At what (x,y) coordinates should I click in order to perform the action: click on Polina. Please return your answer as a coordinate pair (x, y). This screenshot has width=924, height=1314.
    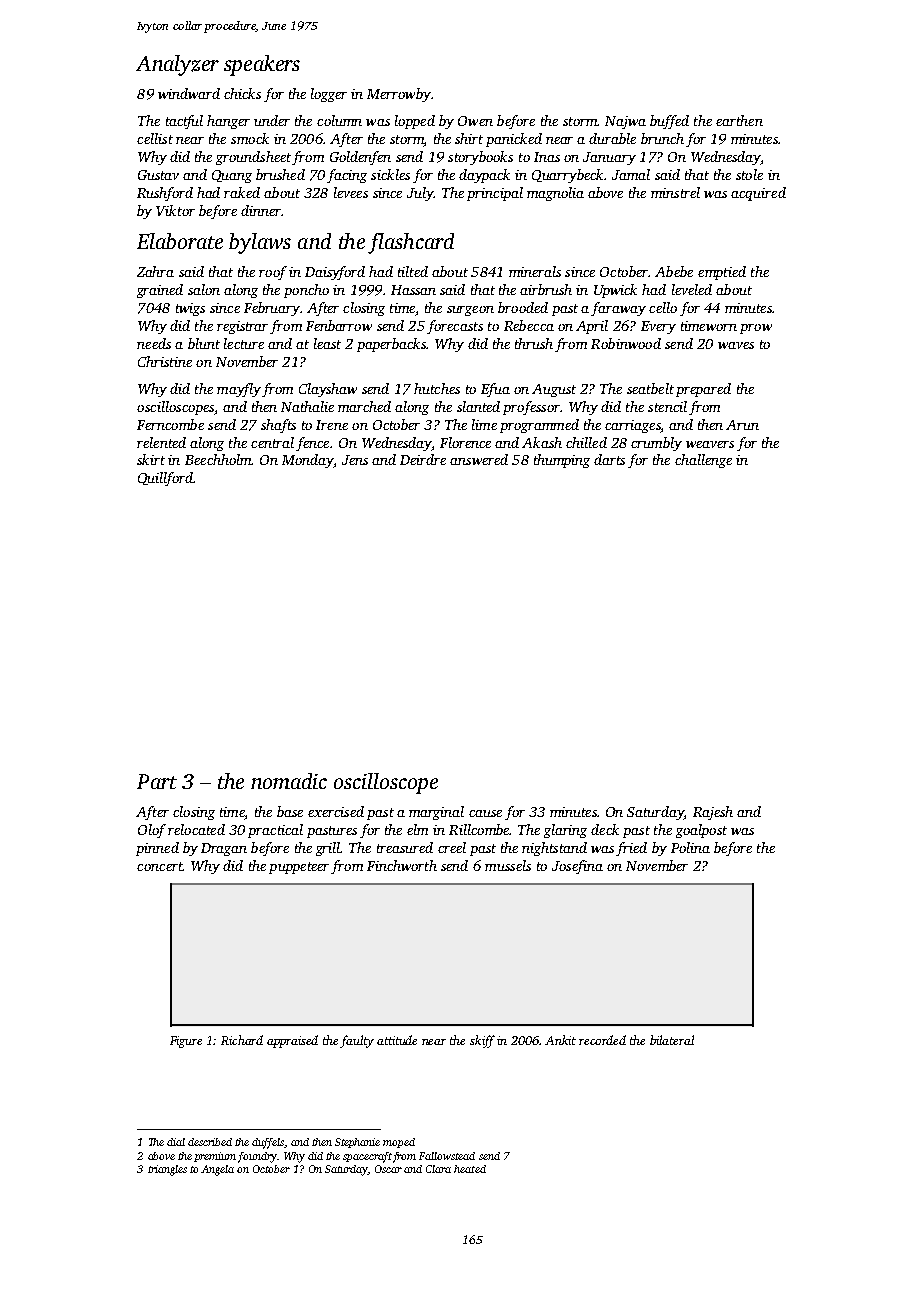
    Looking at the image, I should click on (690, 847).
